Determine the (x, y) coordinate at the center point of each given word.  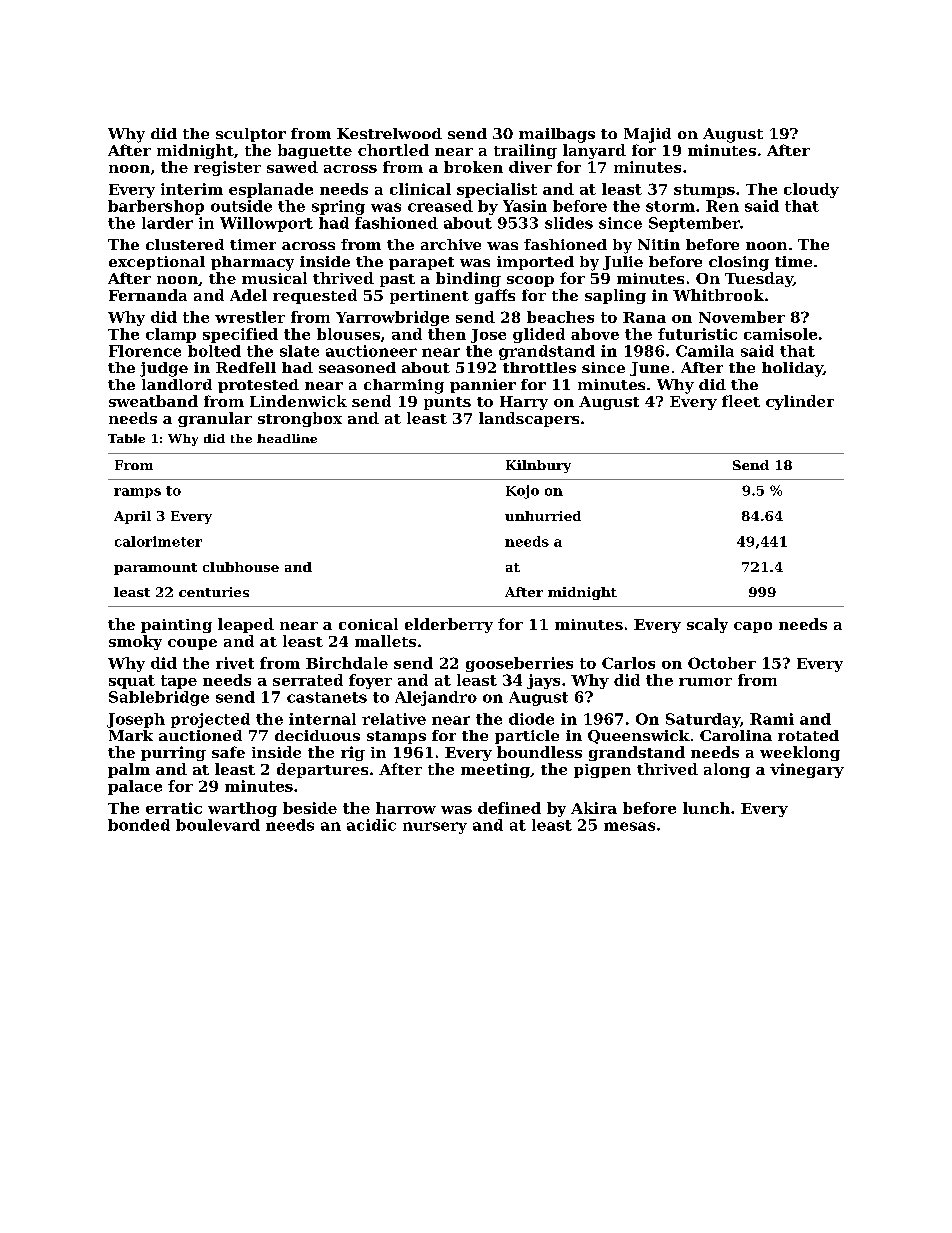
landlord (177, 384)
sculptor (251, 135)
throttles (539, 367)
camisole (780, 334)
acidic (371, 825)
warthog (242, 809)
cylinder (800, 402)
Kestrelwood (389, 133)
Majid (647, 135)
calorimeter (158, 541)
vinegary (807, 770)
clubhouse (241, 567)
